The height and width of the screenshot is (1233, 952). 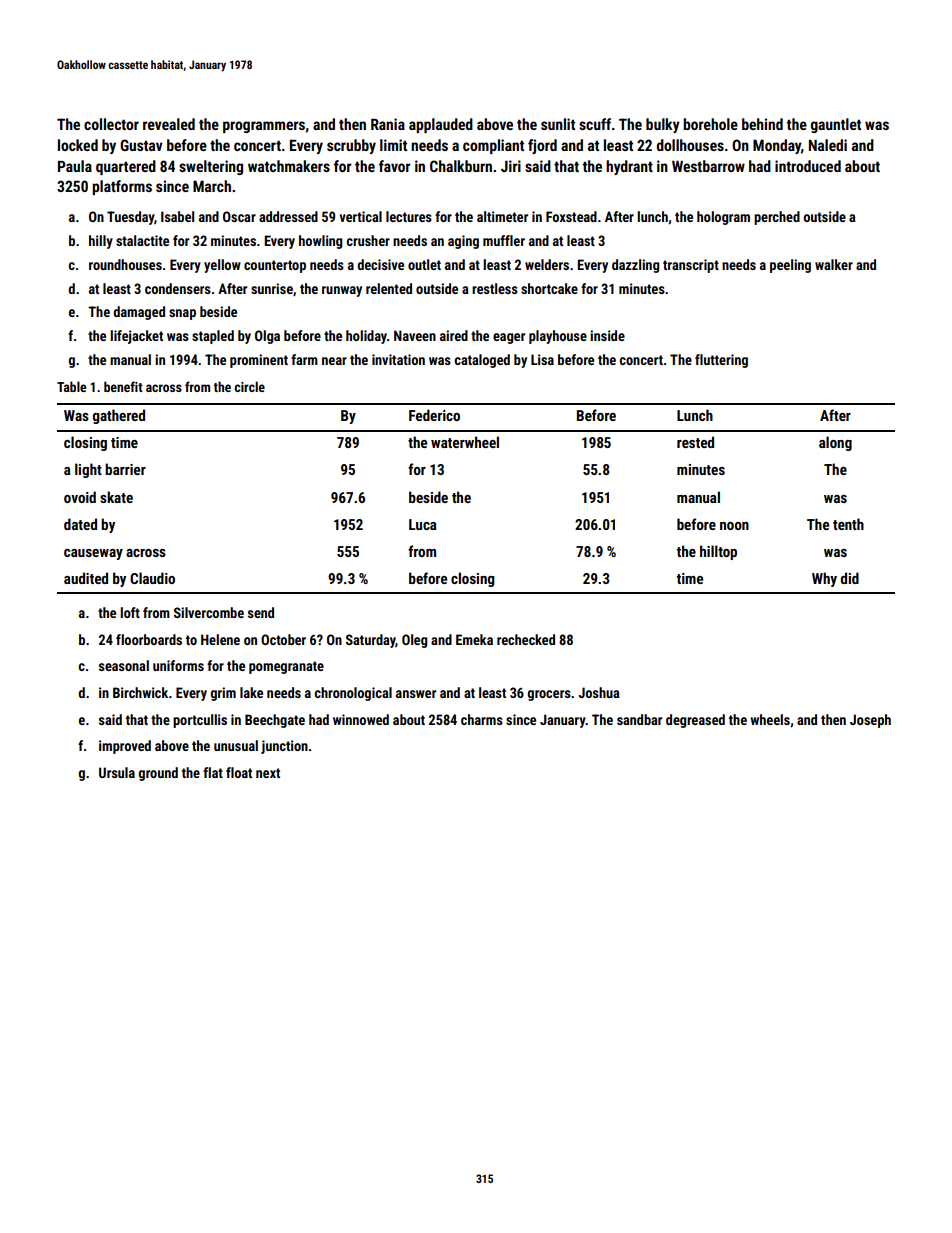 I want to click on rechecked, so click(x=526, y=639).
